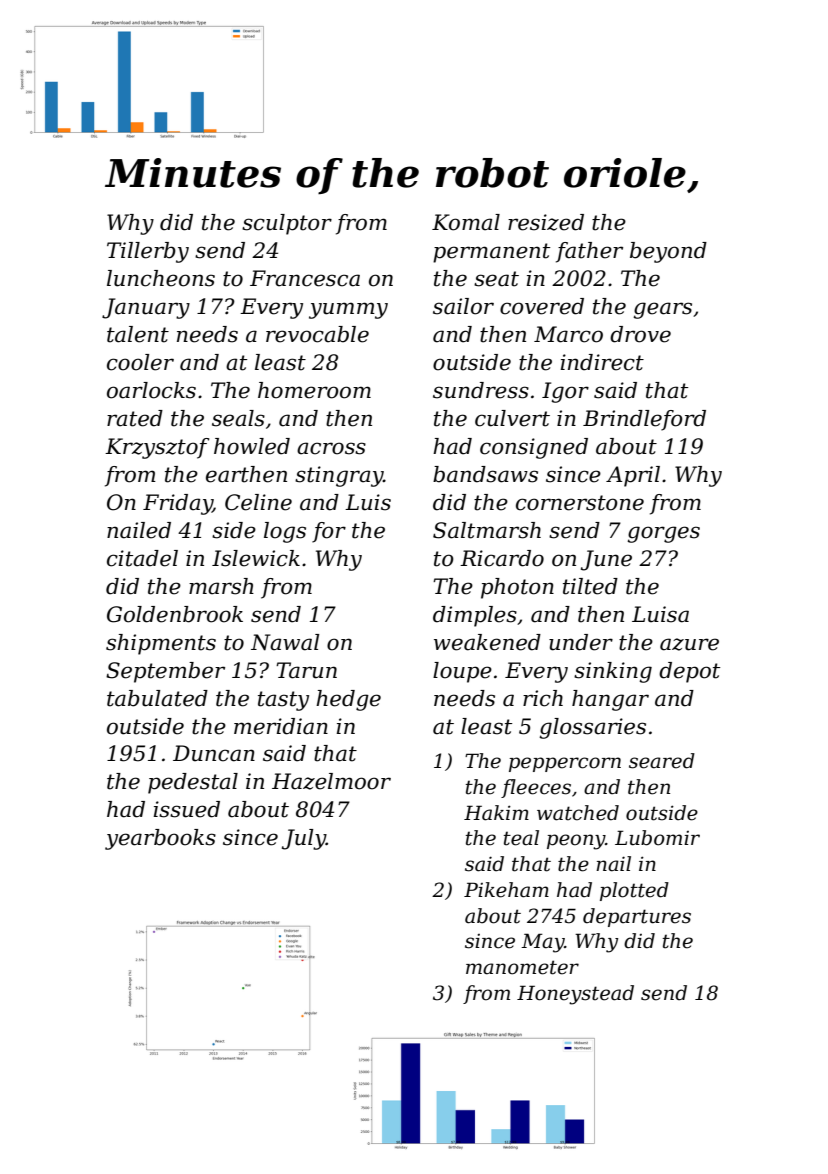  What do you see at coordinates (161, 278) in the page?
I see `luncheons` at bounding box center [161, 278].
